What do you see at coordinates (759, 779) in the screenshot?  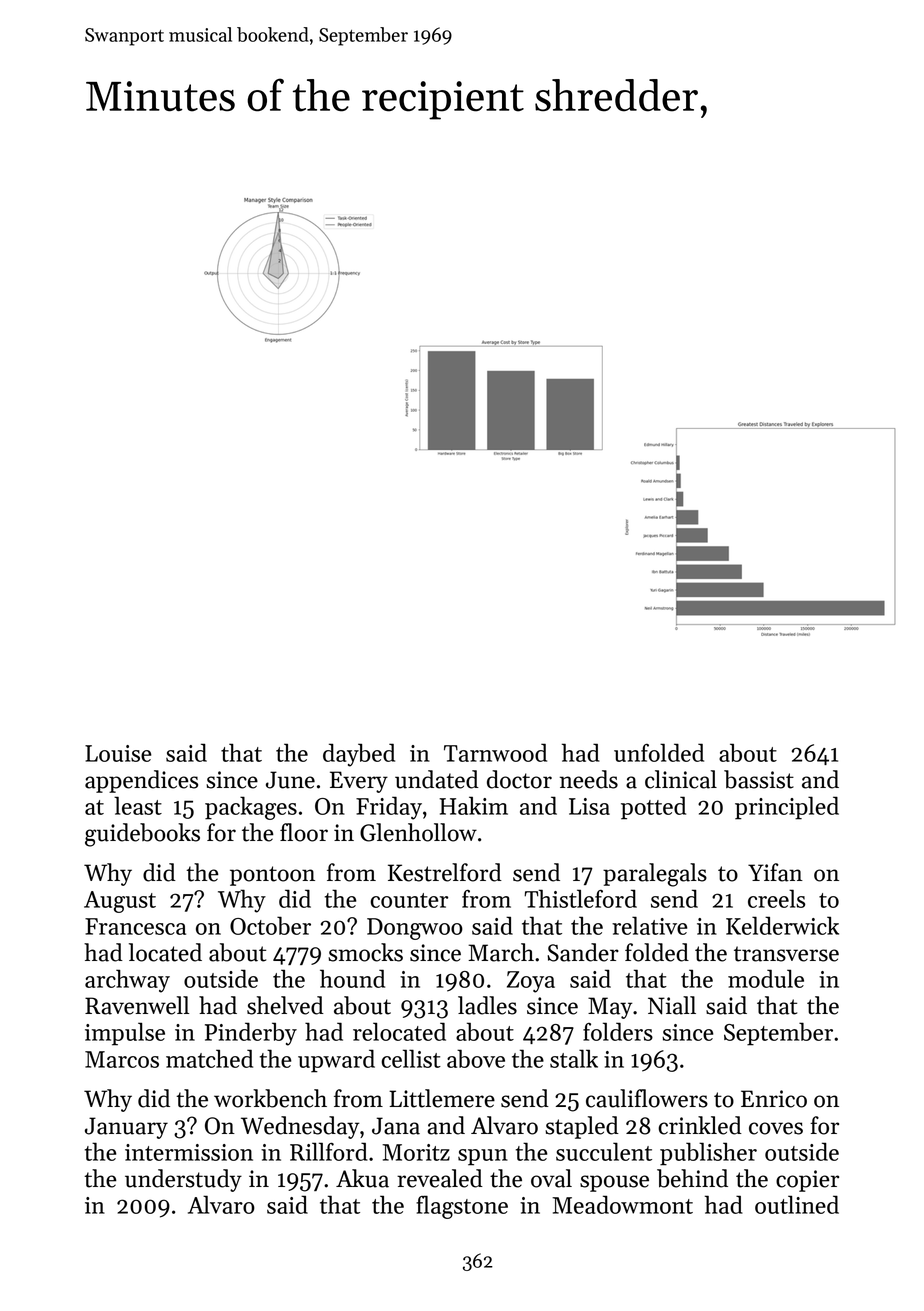 I see `bassist` at bounding box center [759, 779].
